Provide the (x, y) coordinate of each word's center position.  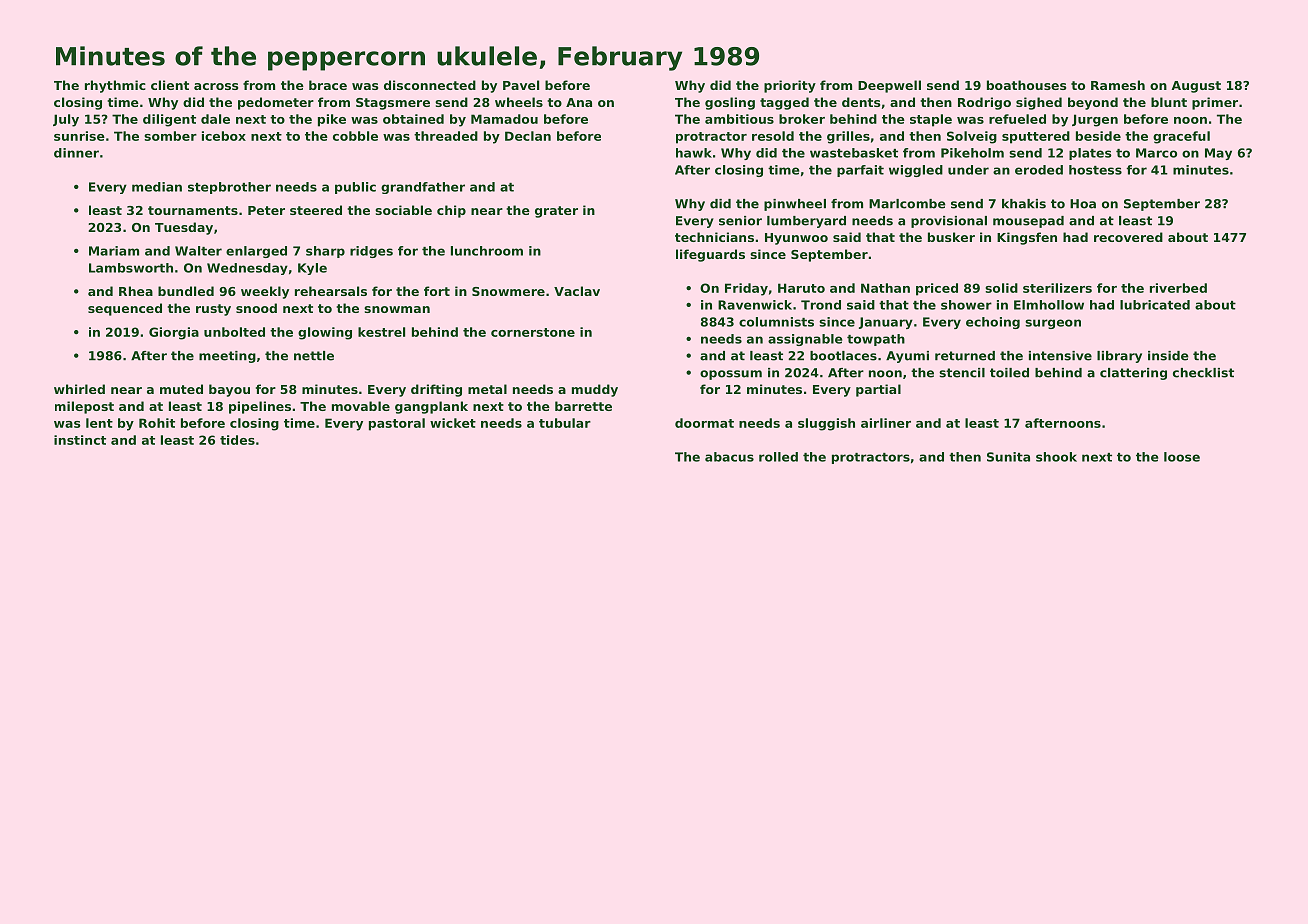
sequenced (125, 309)
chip (451, 211)
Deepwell (889, 86)
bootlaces (843, 356)
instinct (80, 440)
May (1218, 154)
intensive (1060, 356)
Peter (266, 210)
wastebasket (854, 153)
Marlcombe (907, 204)
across (216, 86)
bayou (229, 390)
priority (790, 86)
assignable (805, 340)
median (157, 187)
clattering (1133, 374)
